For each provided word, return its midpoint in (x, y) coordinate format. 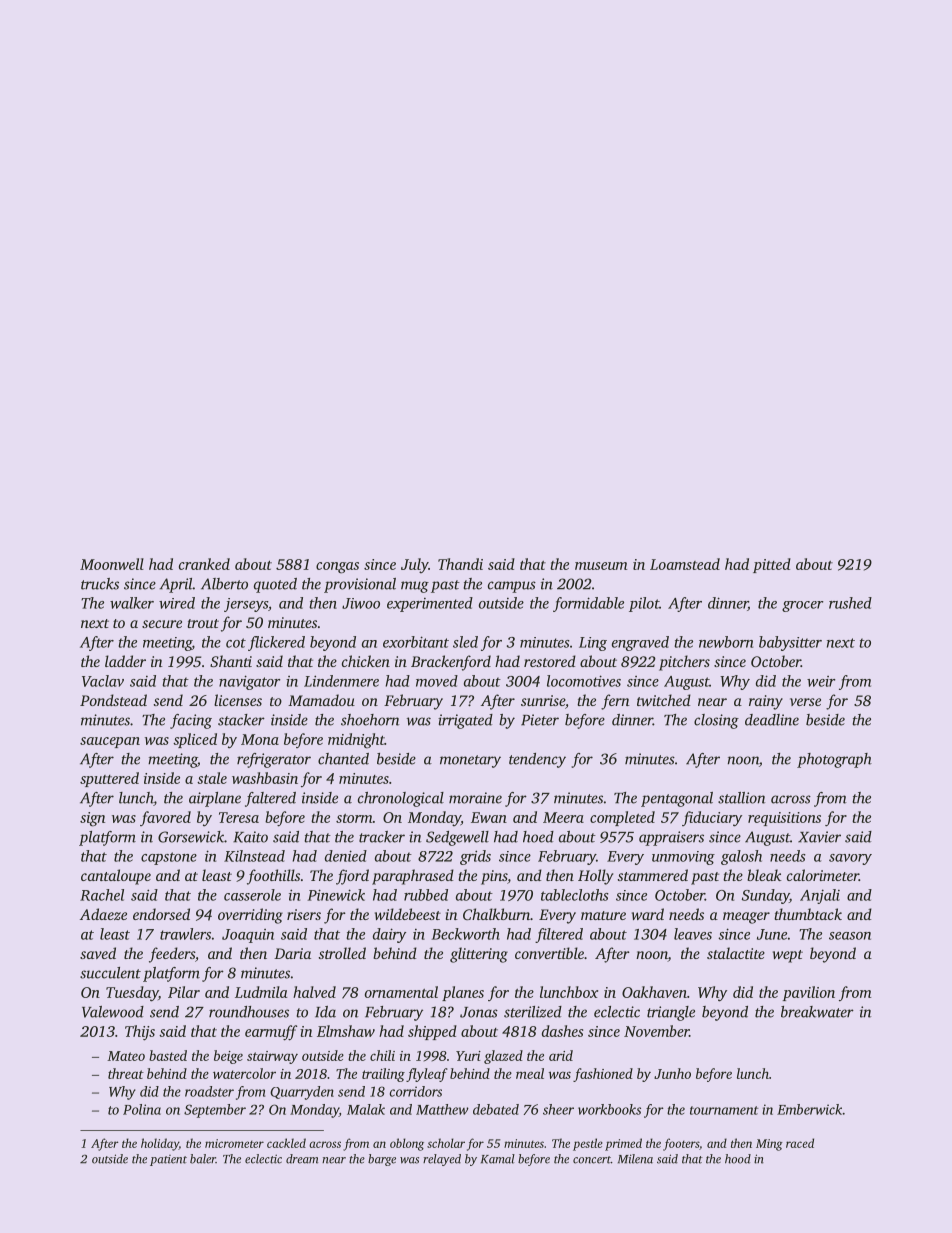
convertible (549, 953)
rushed (850, 603)
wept (788, 956)
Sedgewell (457, 838)
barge (382, 1160)
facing (191, 721)
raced (800, 1143)
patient (168, 1160)
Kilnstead (254, 856)
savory (850, 859)
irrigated (465, 721)
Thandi (460, 564)
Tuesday (132, 994)
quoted (275, 585)
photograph (834, 760)
